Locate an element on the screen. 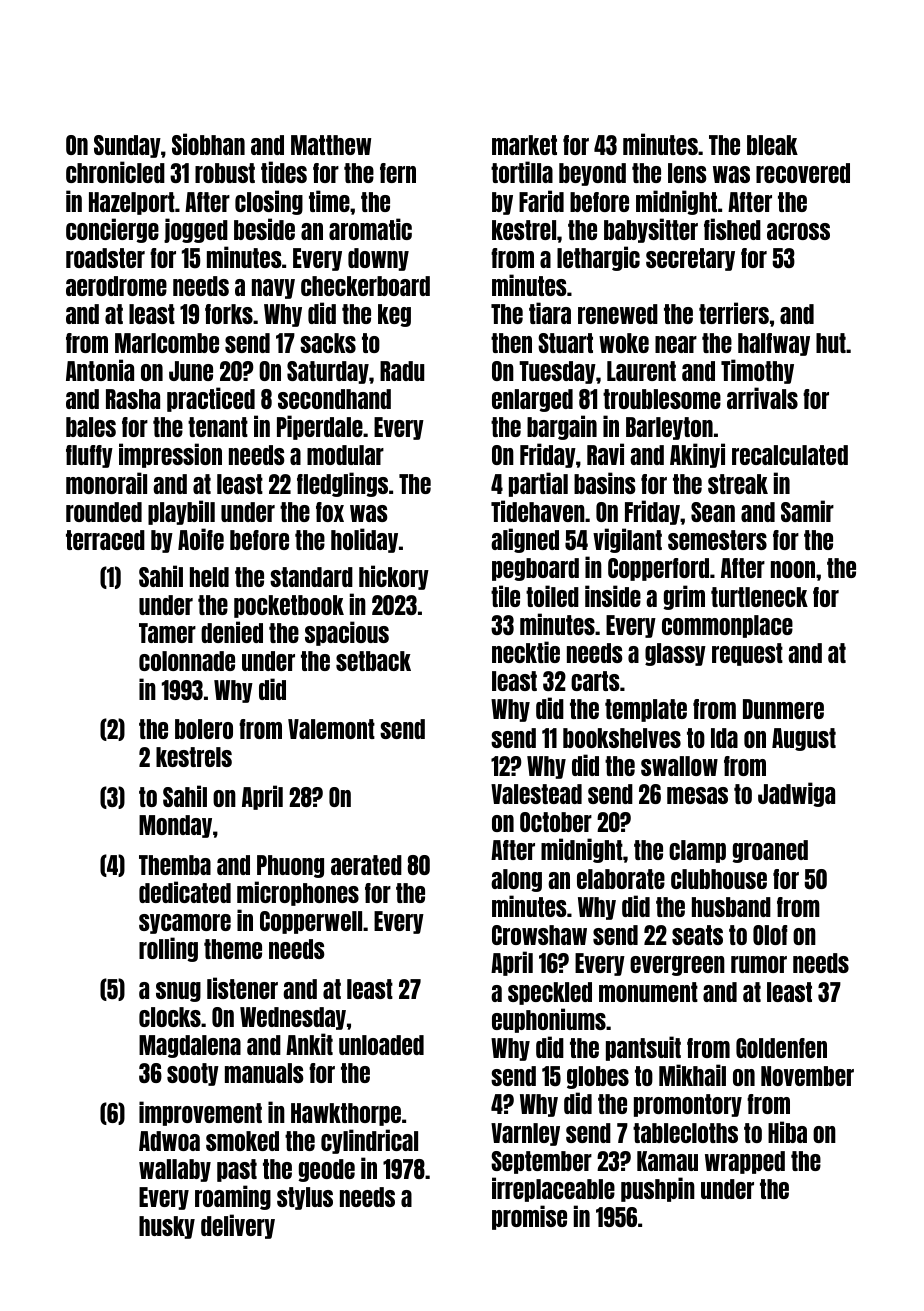  Crowshaw is located at coordinates (539, 935).
